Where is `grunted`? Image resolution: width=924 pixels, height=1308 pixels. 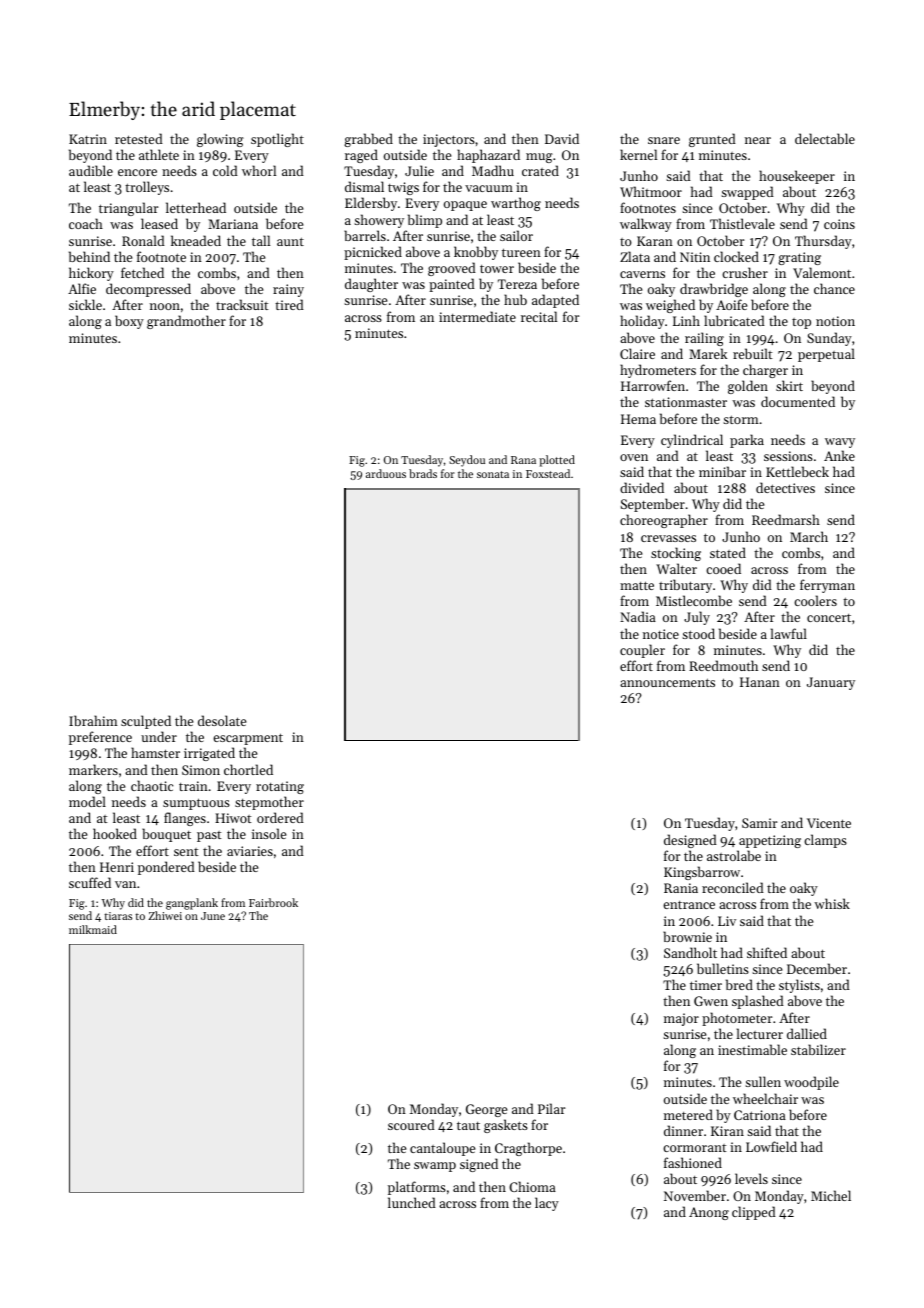 grunted is located at coordinates (712, 140).
